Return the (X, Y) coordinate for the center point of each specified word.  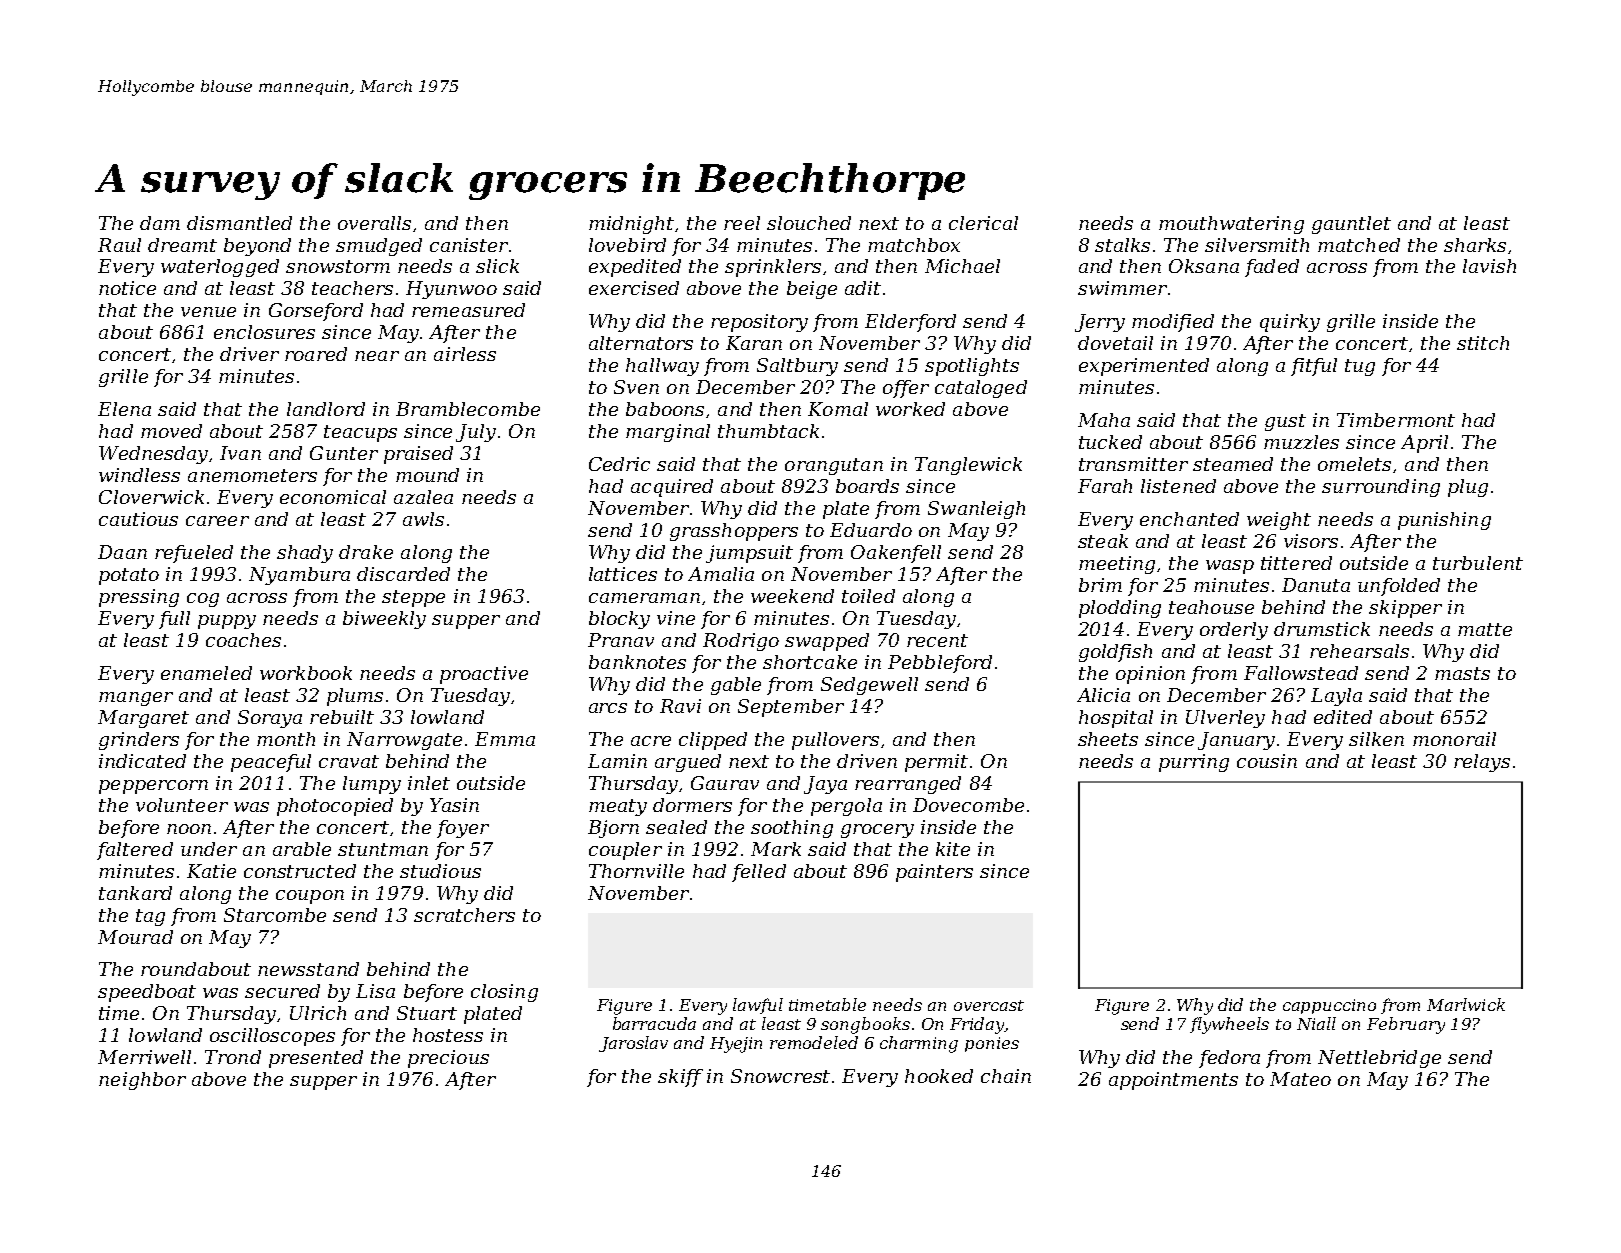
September (791, 708)
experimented (1144, 367)
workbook (306, 673)
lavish (1489, 266)
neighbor (142, 1081)
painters (934, 873)
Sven (636, 387)
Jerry (1100, 323)
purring (1194, 763)
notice (127, 288)
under (209, 849)
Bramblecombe (468, 409)
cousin (1267, 761)
